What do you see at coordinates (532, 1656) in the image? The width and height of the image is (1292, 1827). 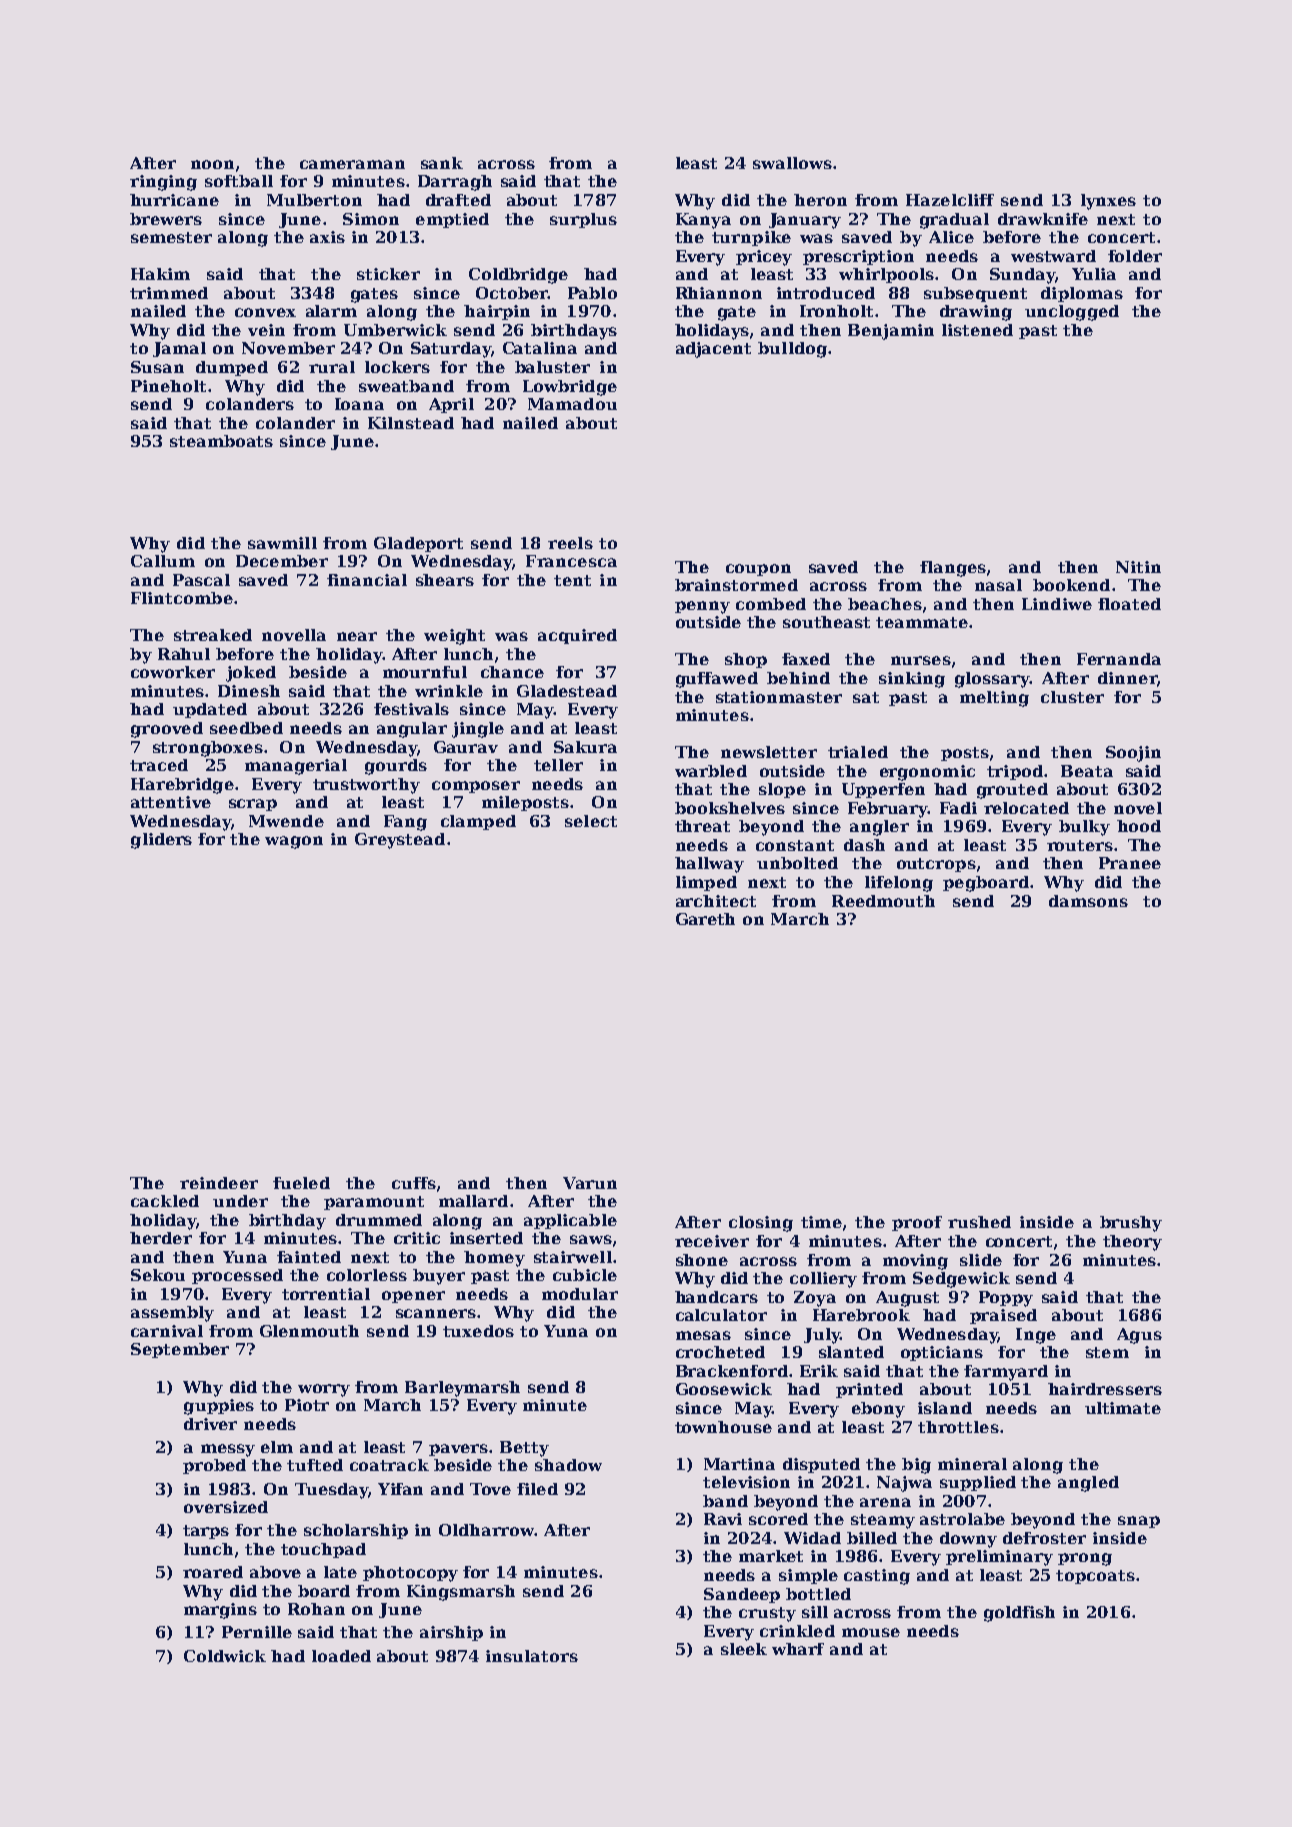 I see `insulators` at bounding box center [532, 1656].
